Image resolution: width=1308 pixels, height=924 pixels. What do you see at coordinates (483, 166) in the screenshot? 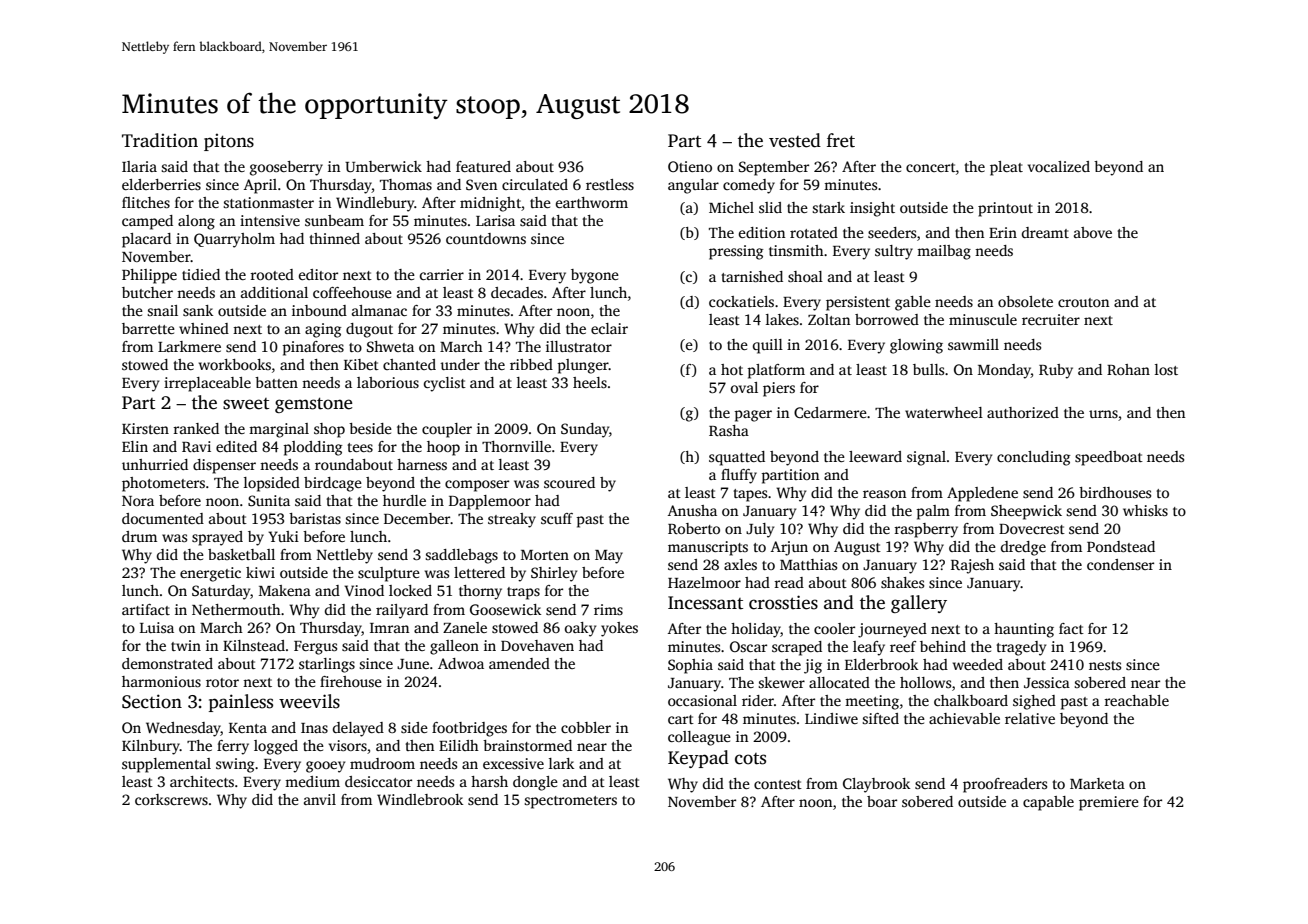
I see `featured` at bounding box center [483, 166].
